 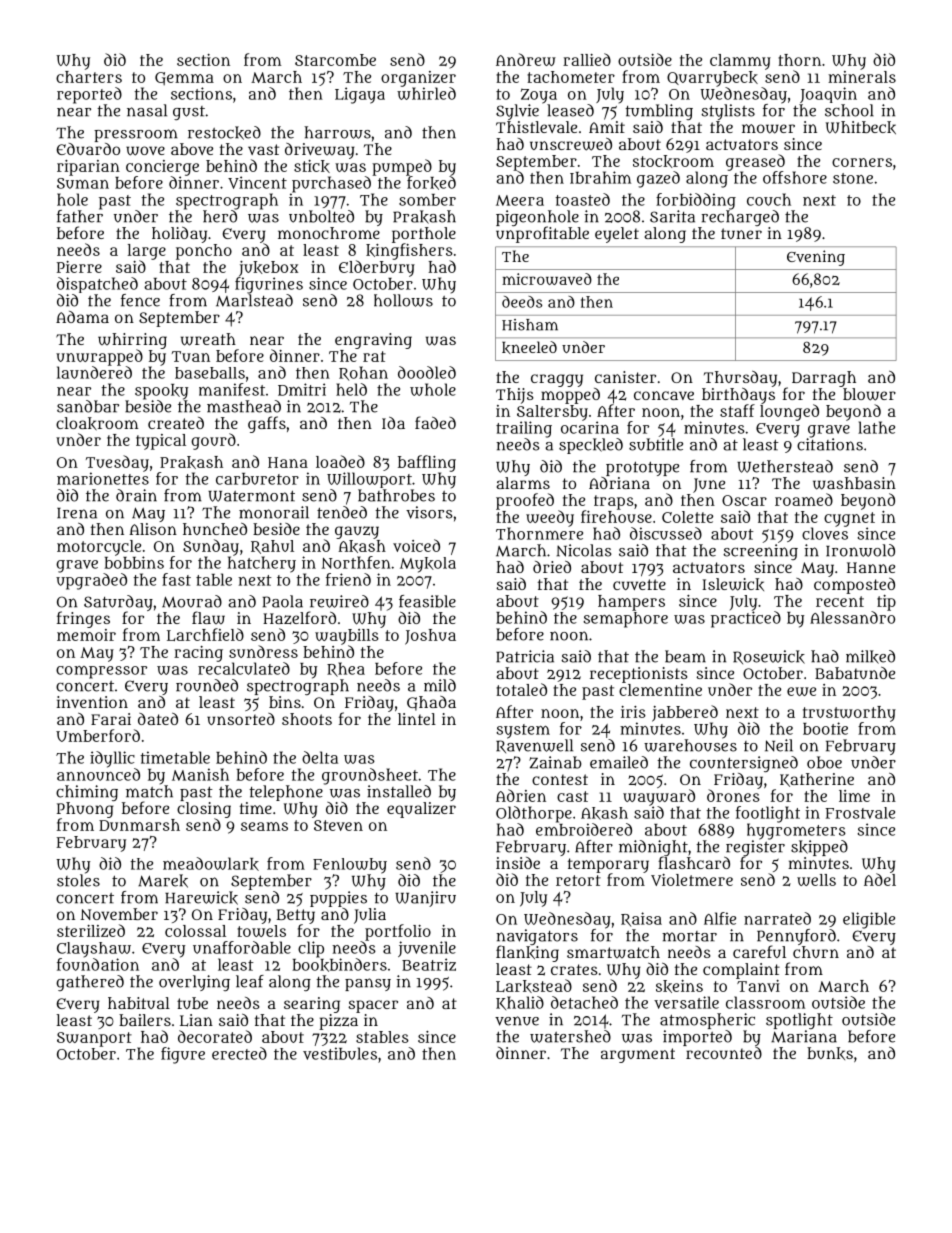 I want to click on bunks, so click(x=830, y=1053).
